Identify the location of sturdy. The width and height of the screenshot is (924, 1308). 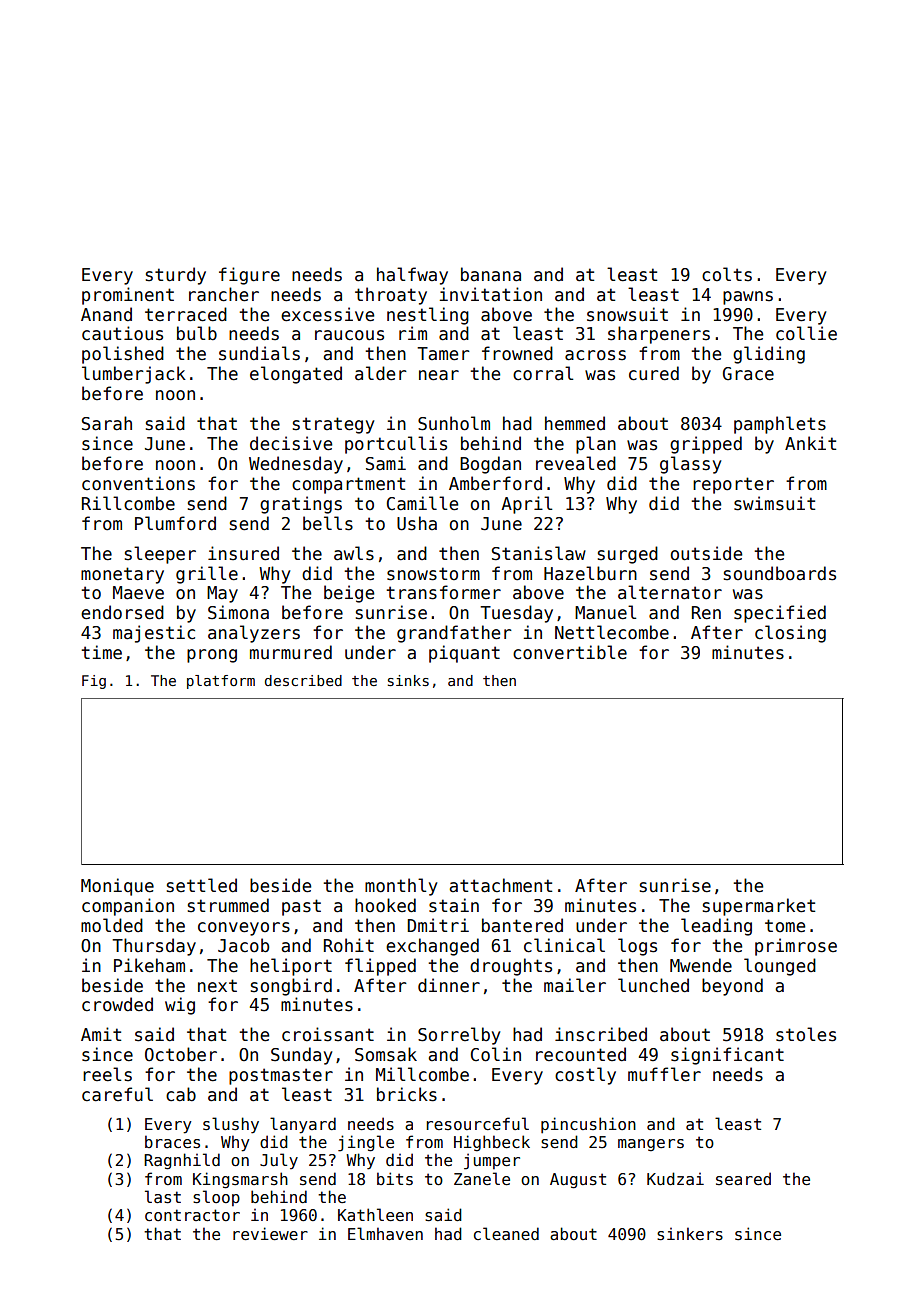
(176, 276).
